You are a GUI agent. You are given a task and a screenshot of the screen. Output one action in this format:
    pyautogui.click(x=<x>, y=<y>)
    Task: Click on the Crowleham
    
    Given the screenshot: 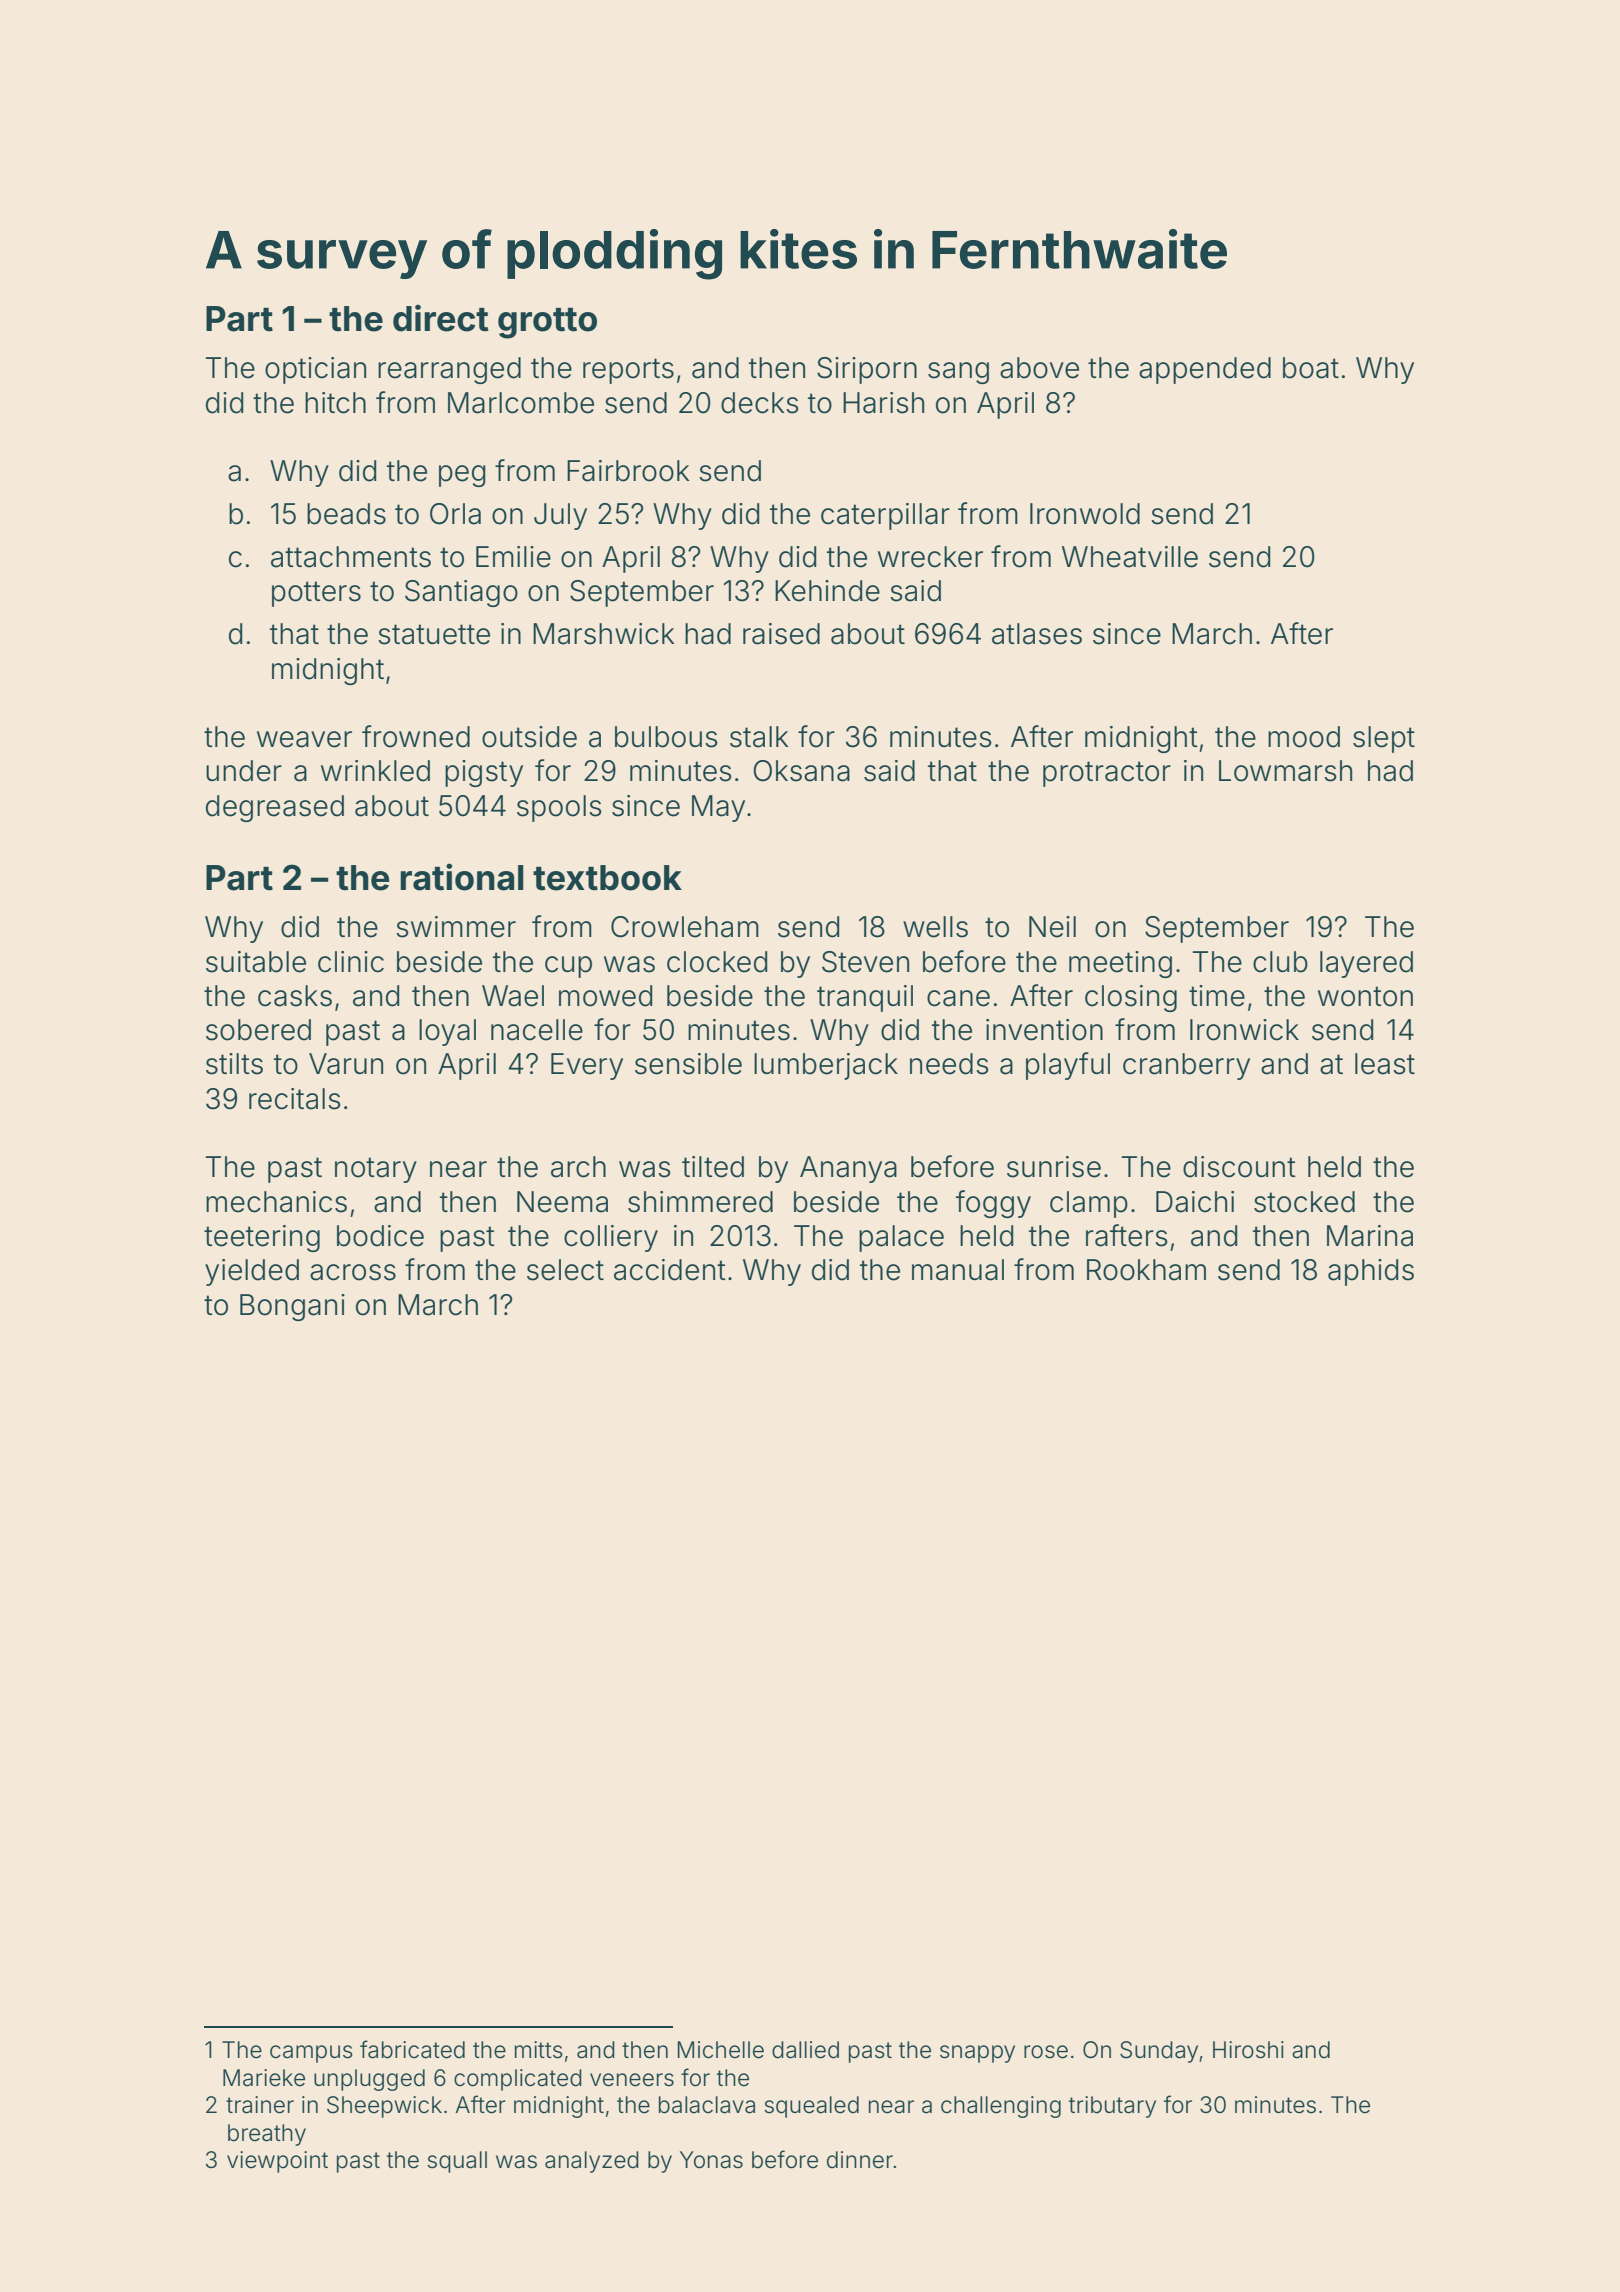 What is the action you would take?
    pyautogui.click(x=685, y=927)
